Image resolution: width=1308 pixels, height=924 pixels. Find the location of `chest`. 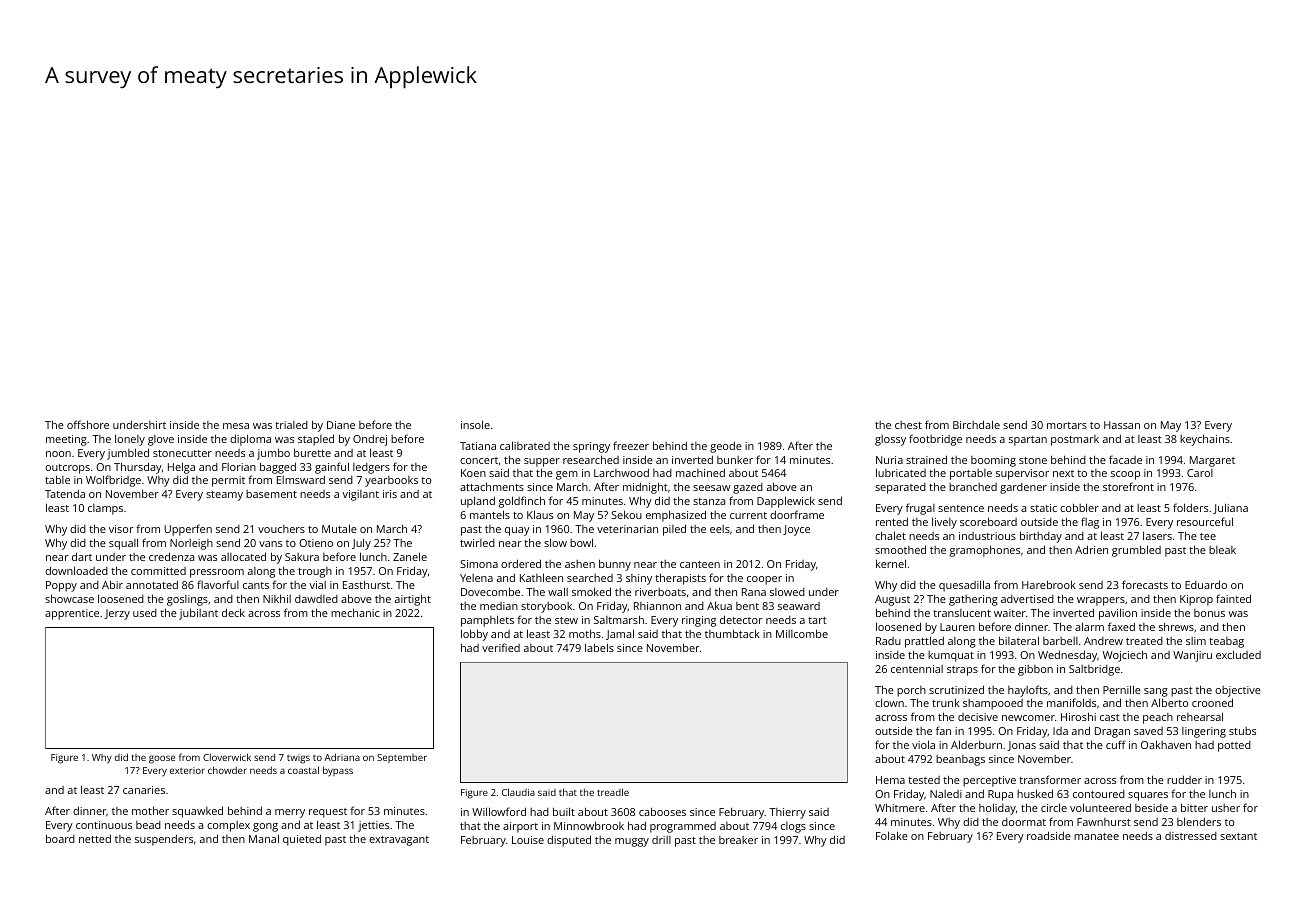

chest is located at coordinates (908, 425).
